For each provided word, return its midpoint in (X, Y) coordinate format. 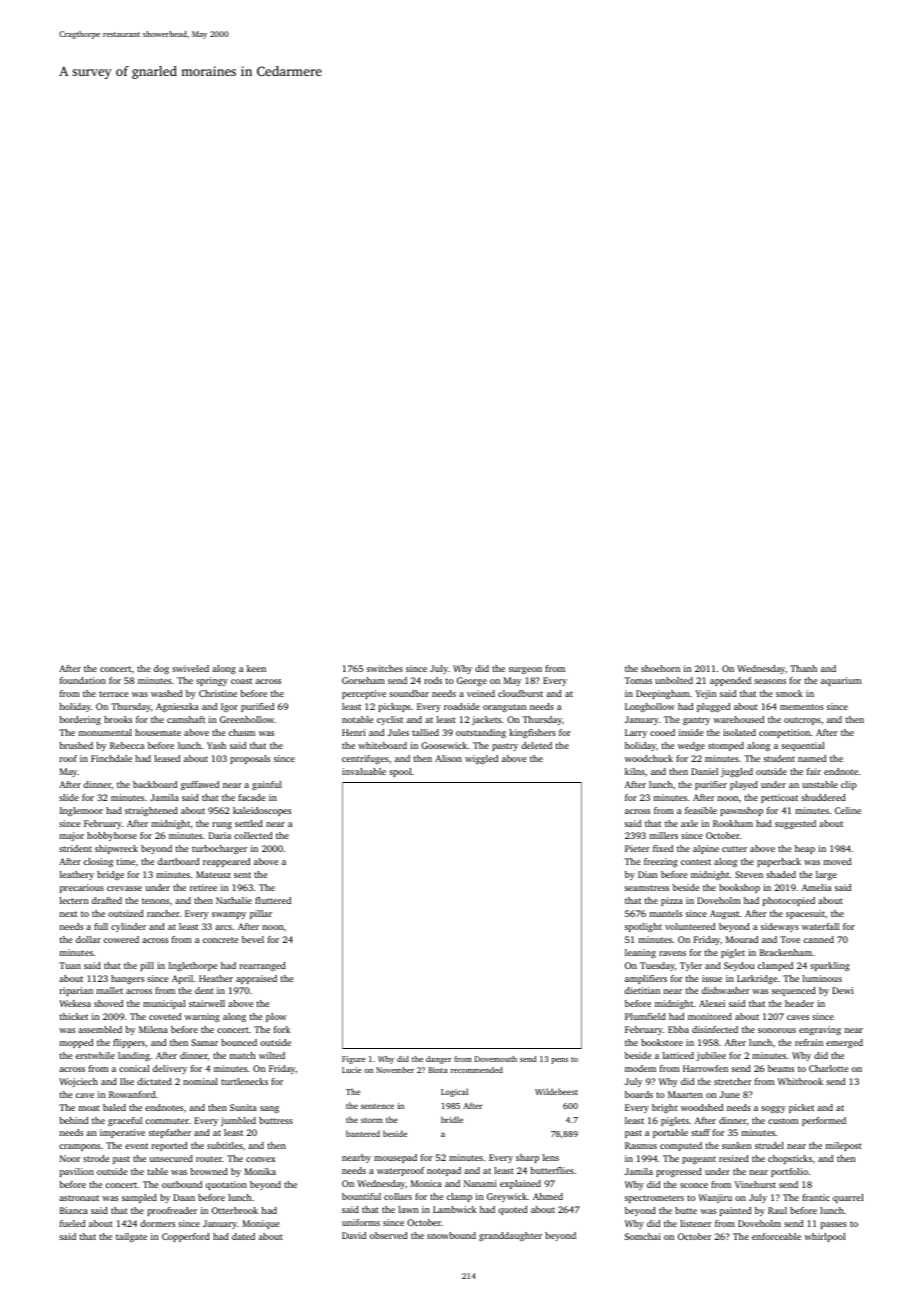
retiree (203, 887)
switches (385, 668)
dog (161, 669)
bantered (363, 1133)
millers (664, 835)
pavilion (77, 1172)
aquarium (841, 681)
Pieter (637, 848)
